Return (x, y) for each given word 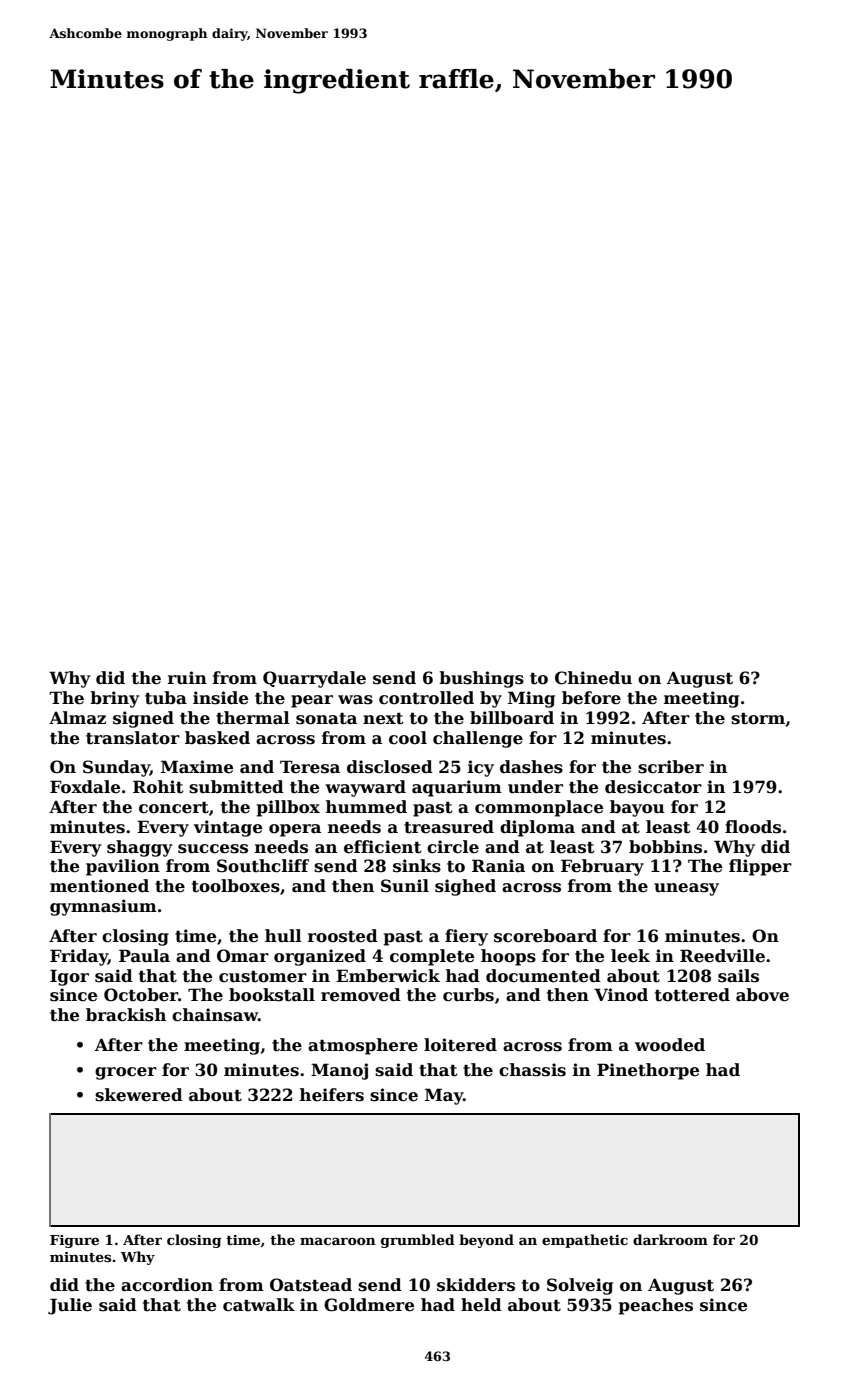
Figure (74, 1241)
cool (408, 738)
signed (143, 719)
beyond (486, 1241)
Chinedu (593, 678)
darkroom (670, 1239)
